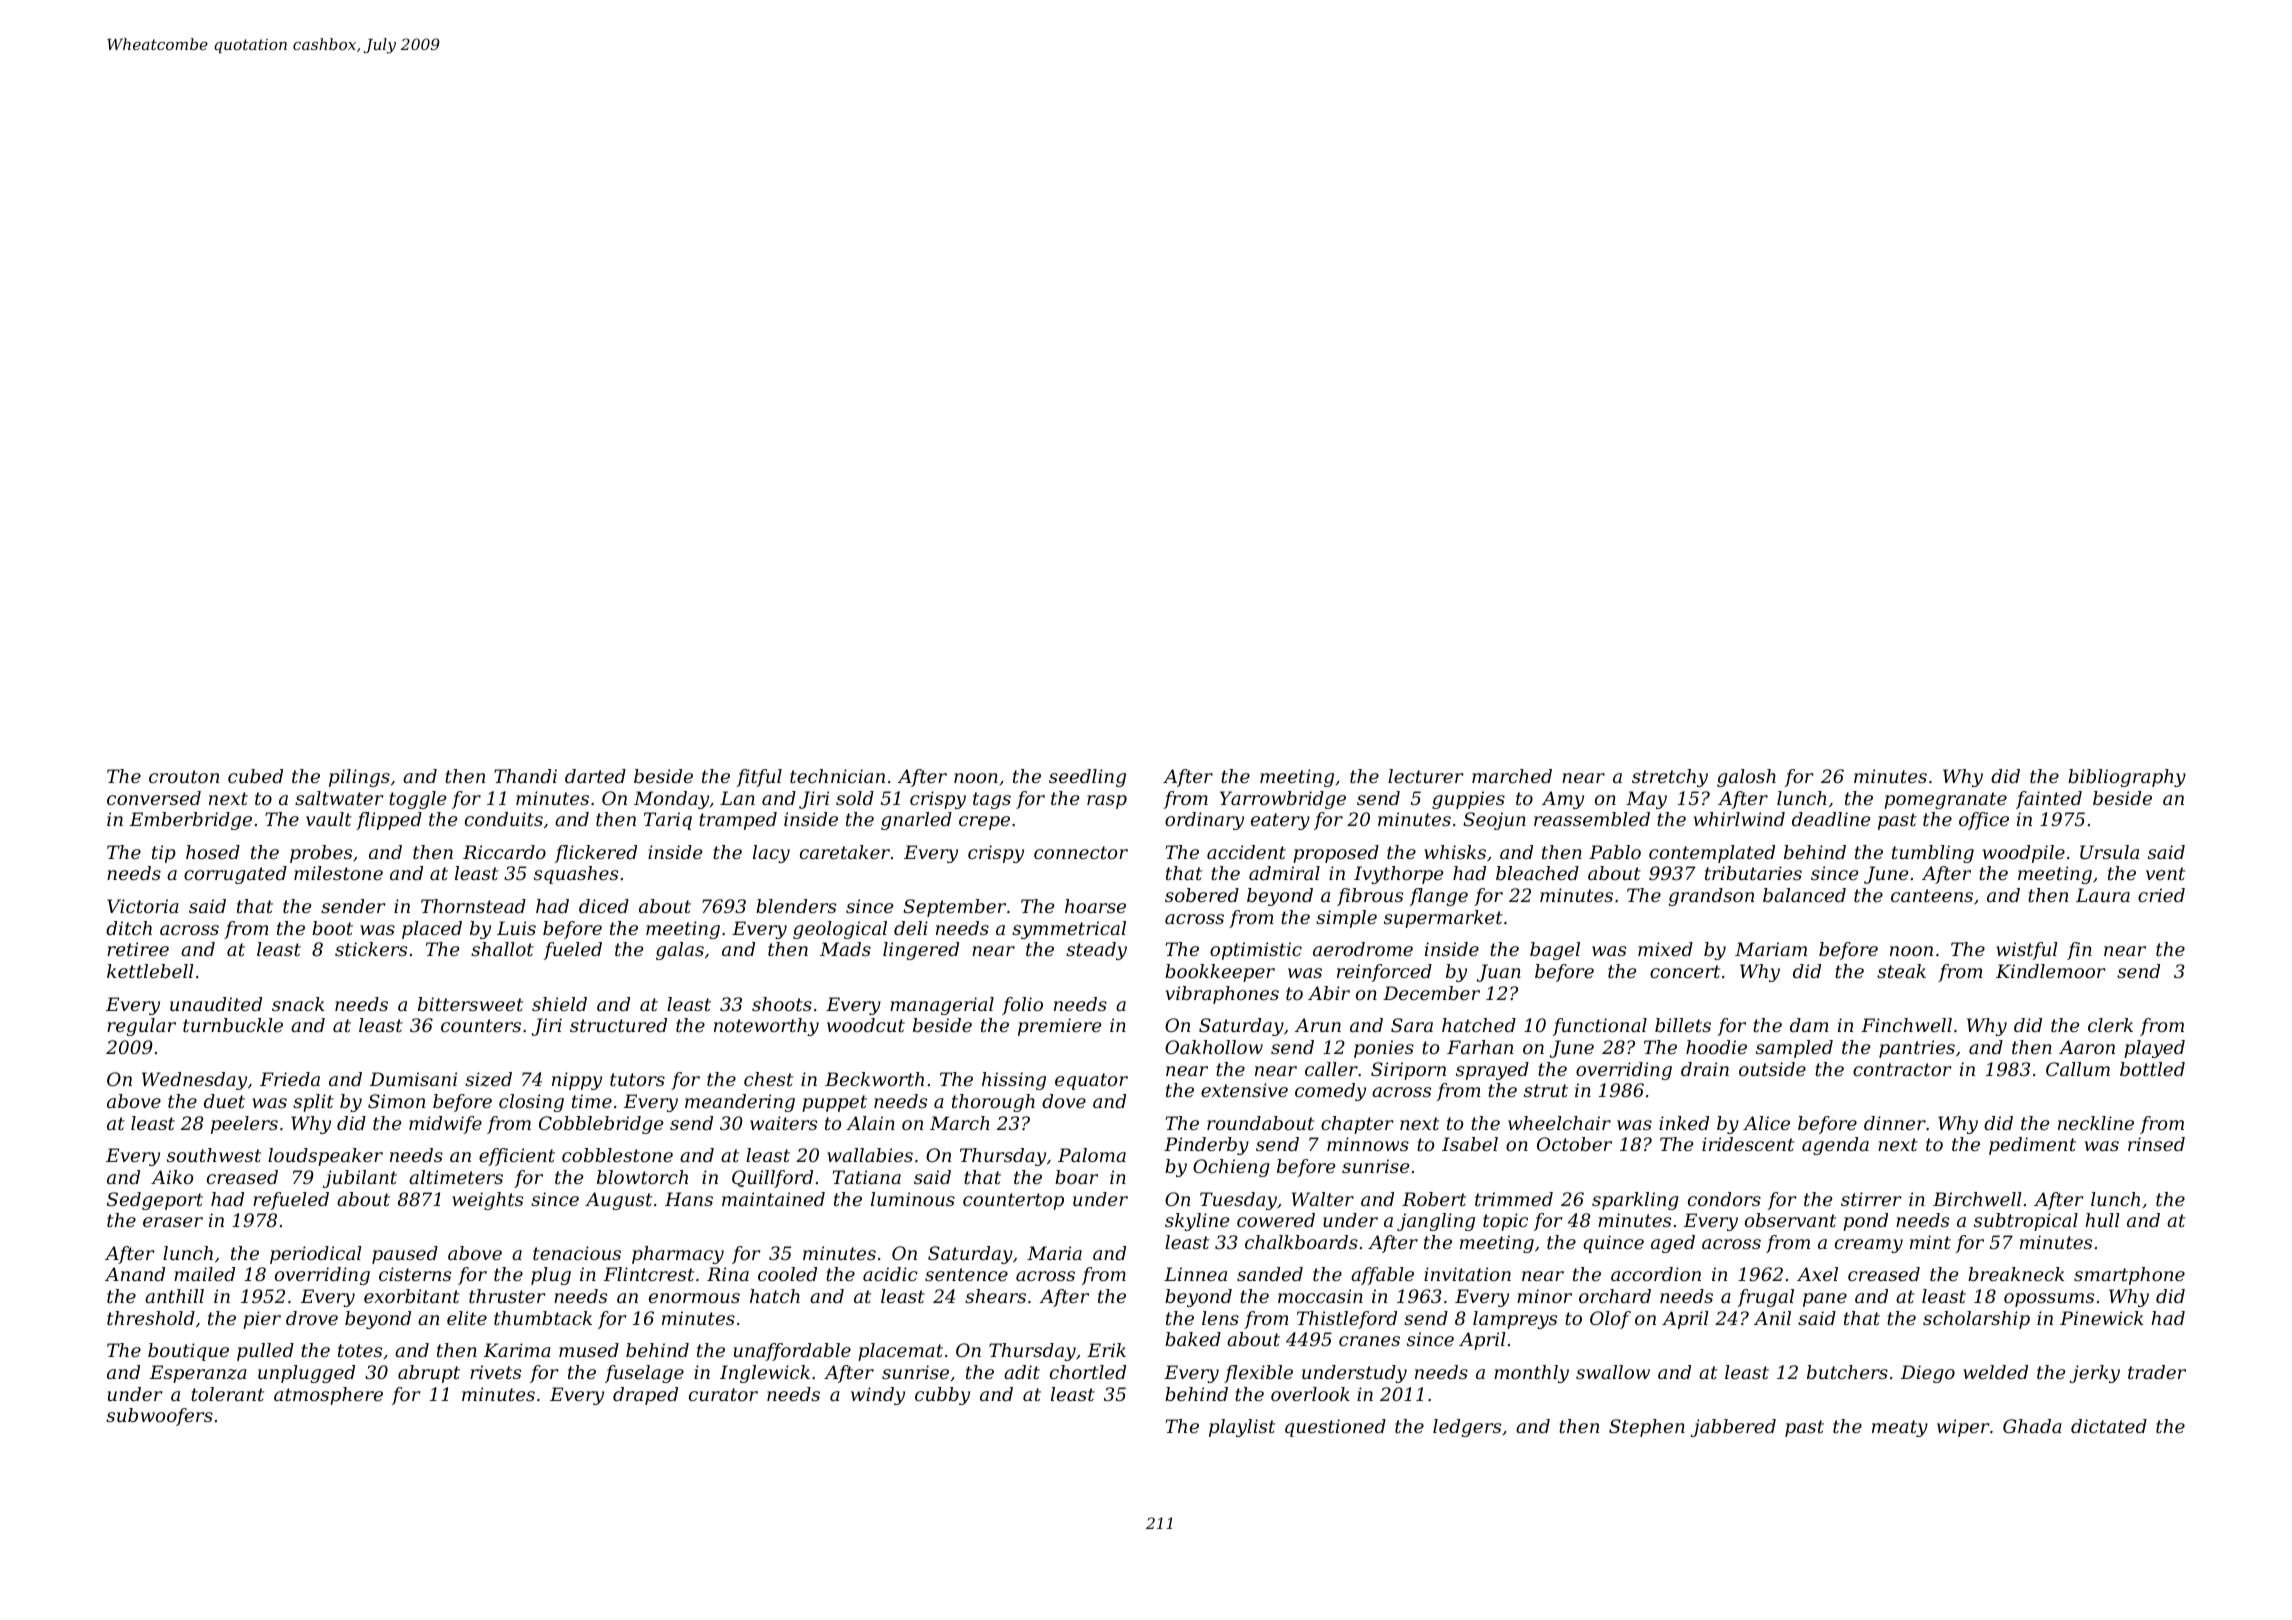 The image size is (2292, 1620). What do you see at coordinates (1932, 895) in the page?
I see `canteens` at bounding box center [1932, 895].
